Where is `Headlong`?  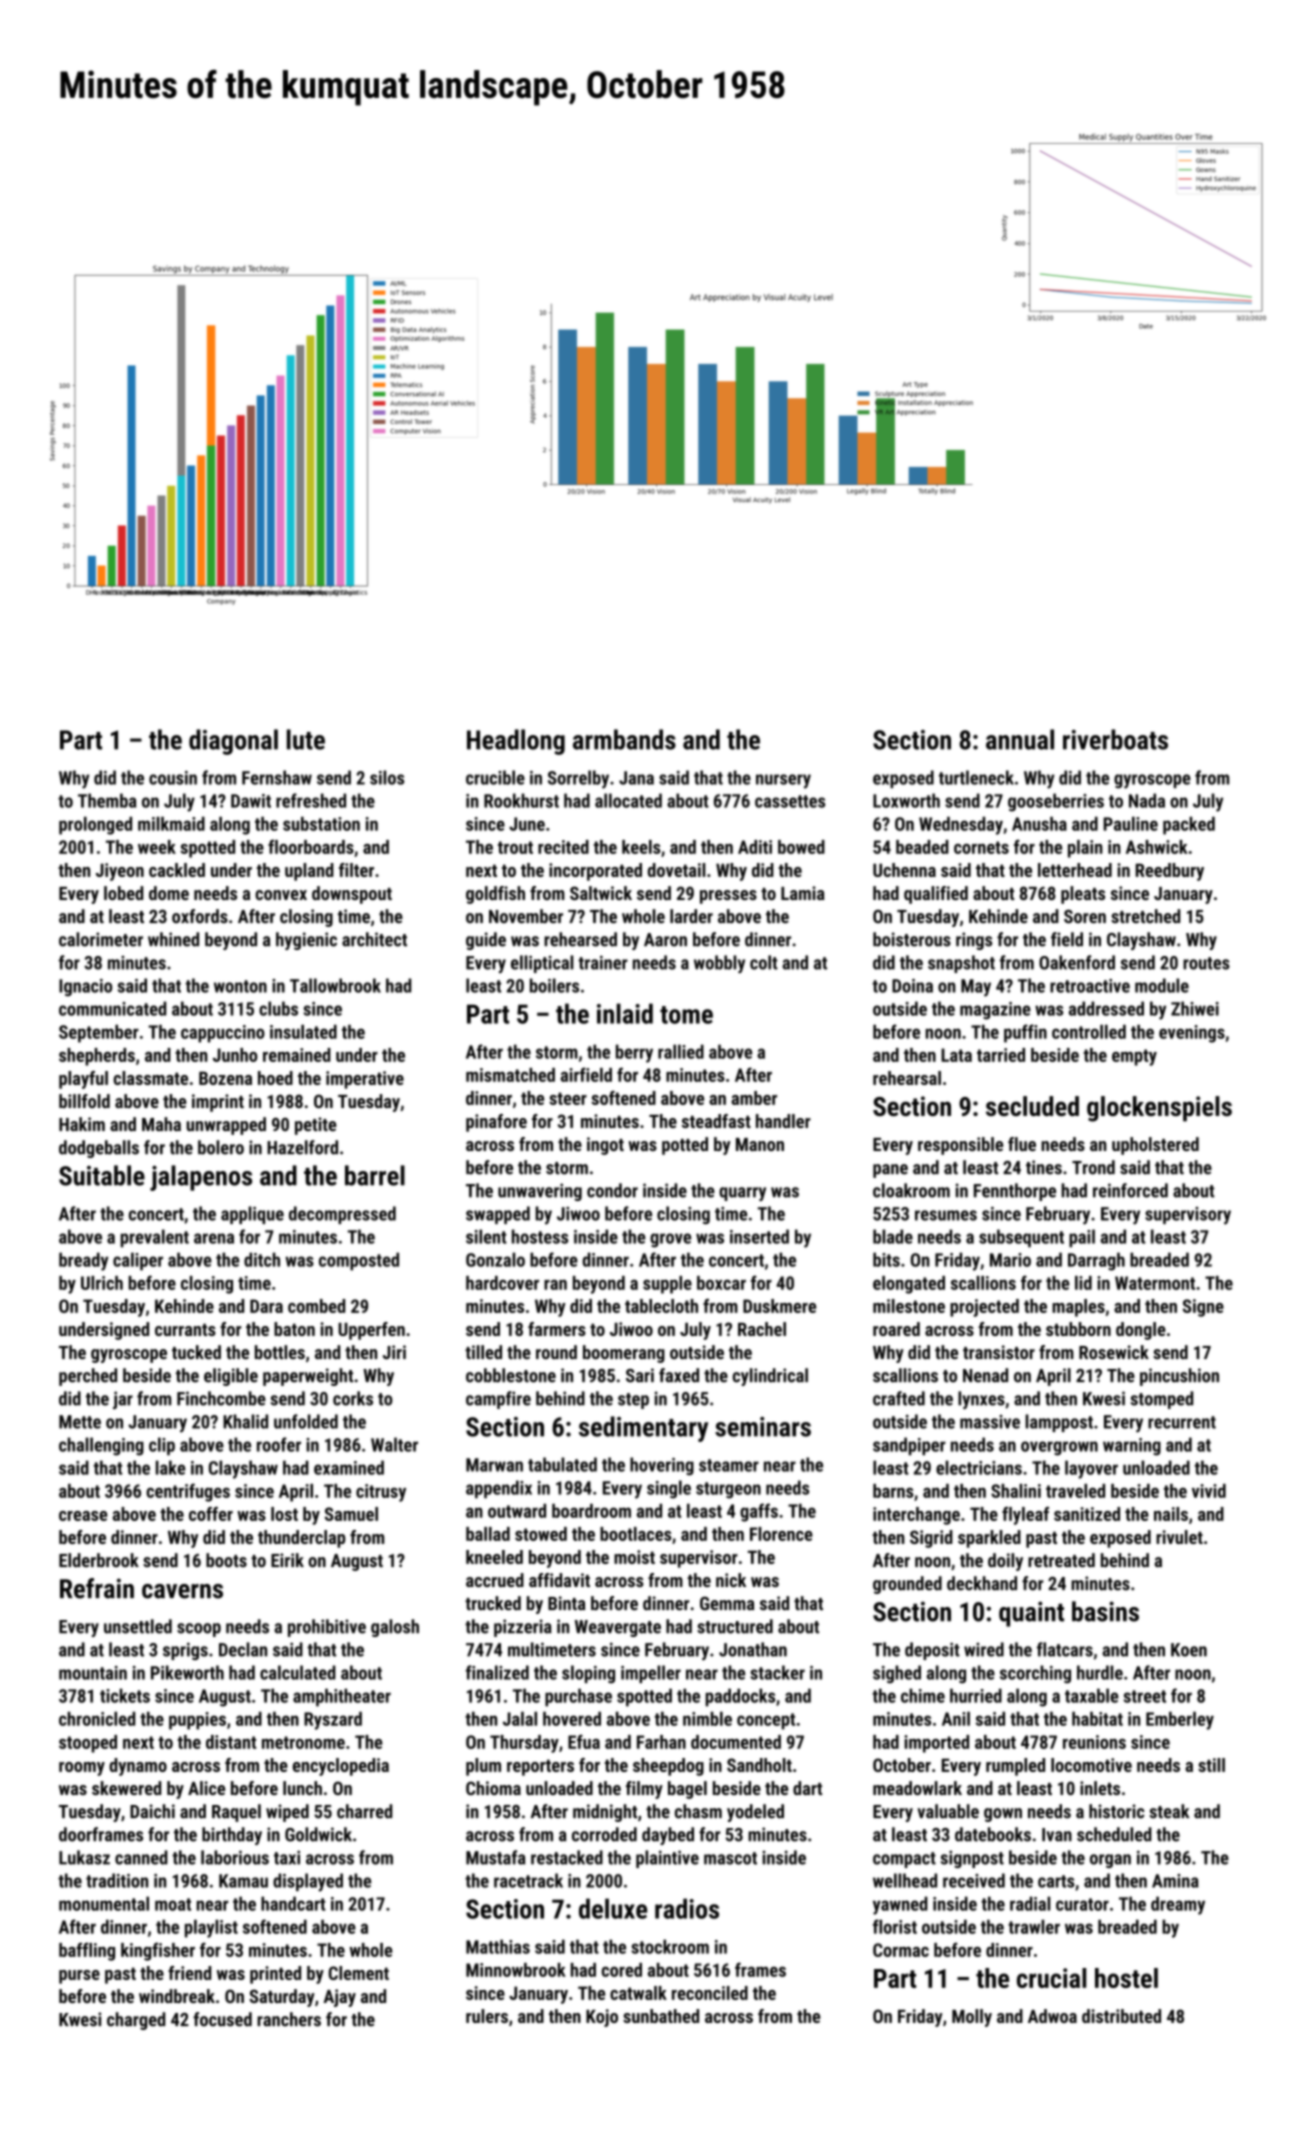 Headlong is located at coordinates (516, 742).
